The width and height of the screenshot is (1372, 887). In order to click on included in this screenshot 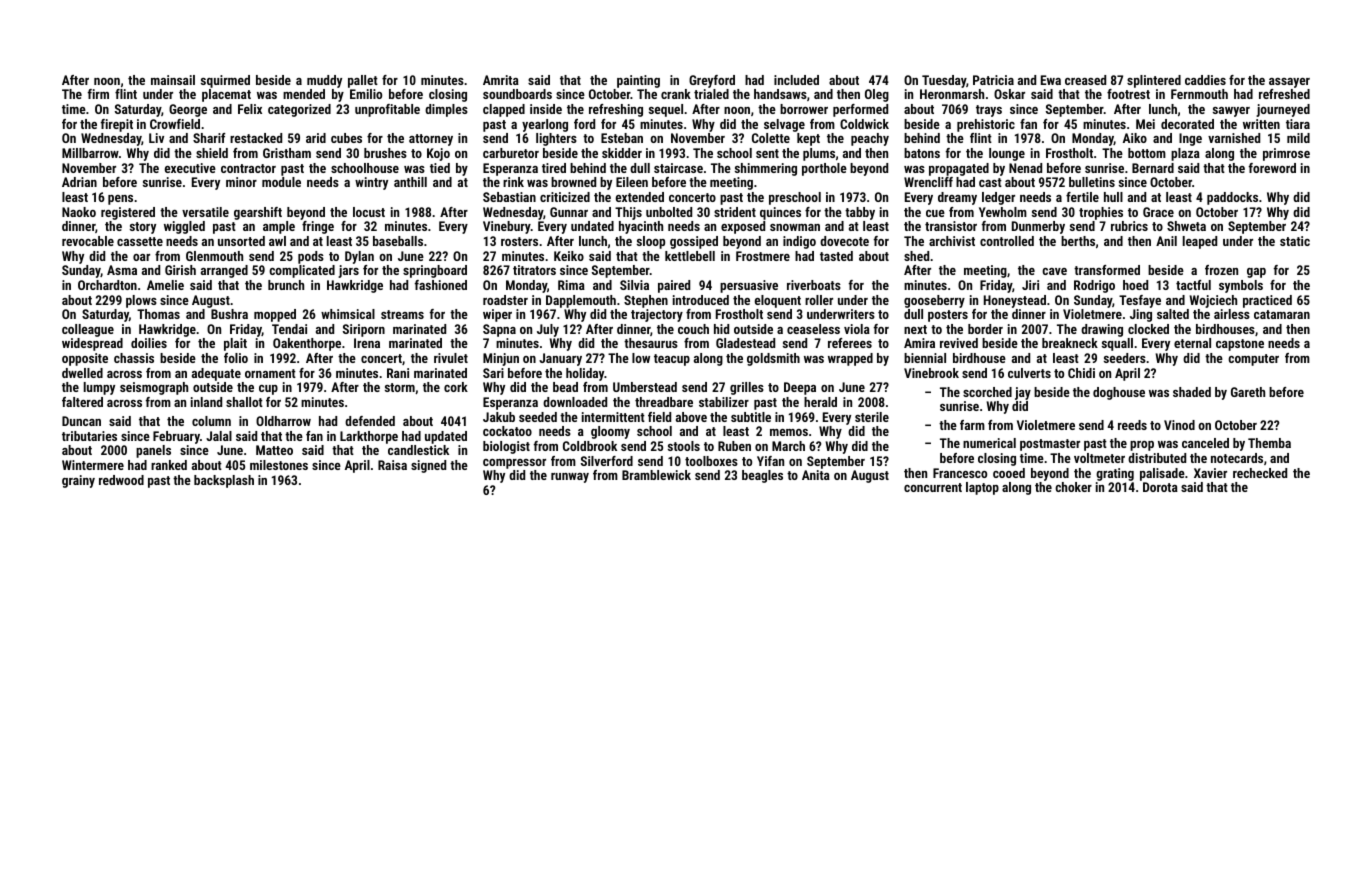, I will do `click(796, 80)`.
